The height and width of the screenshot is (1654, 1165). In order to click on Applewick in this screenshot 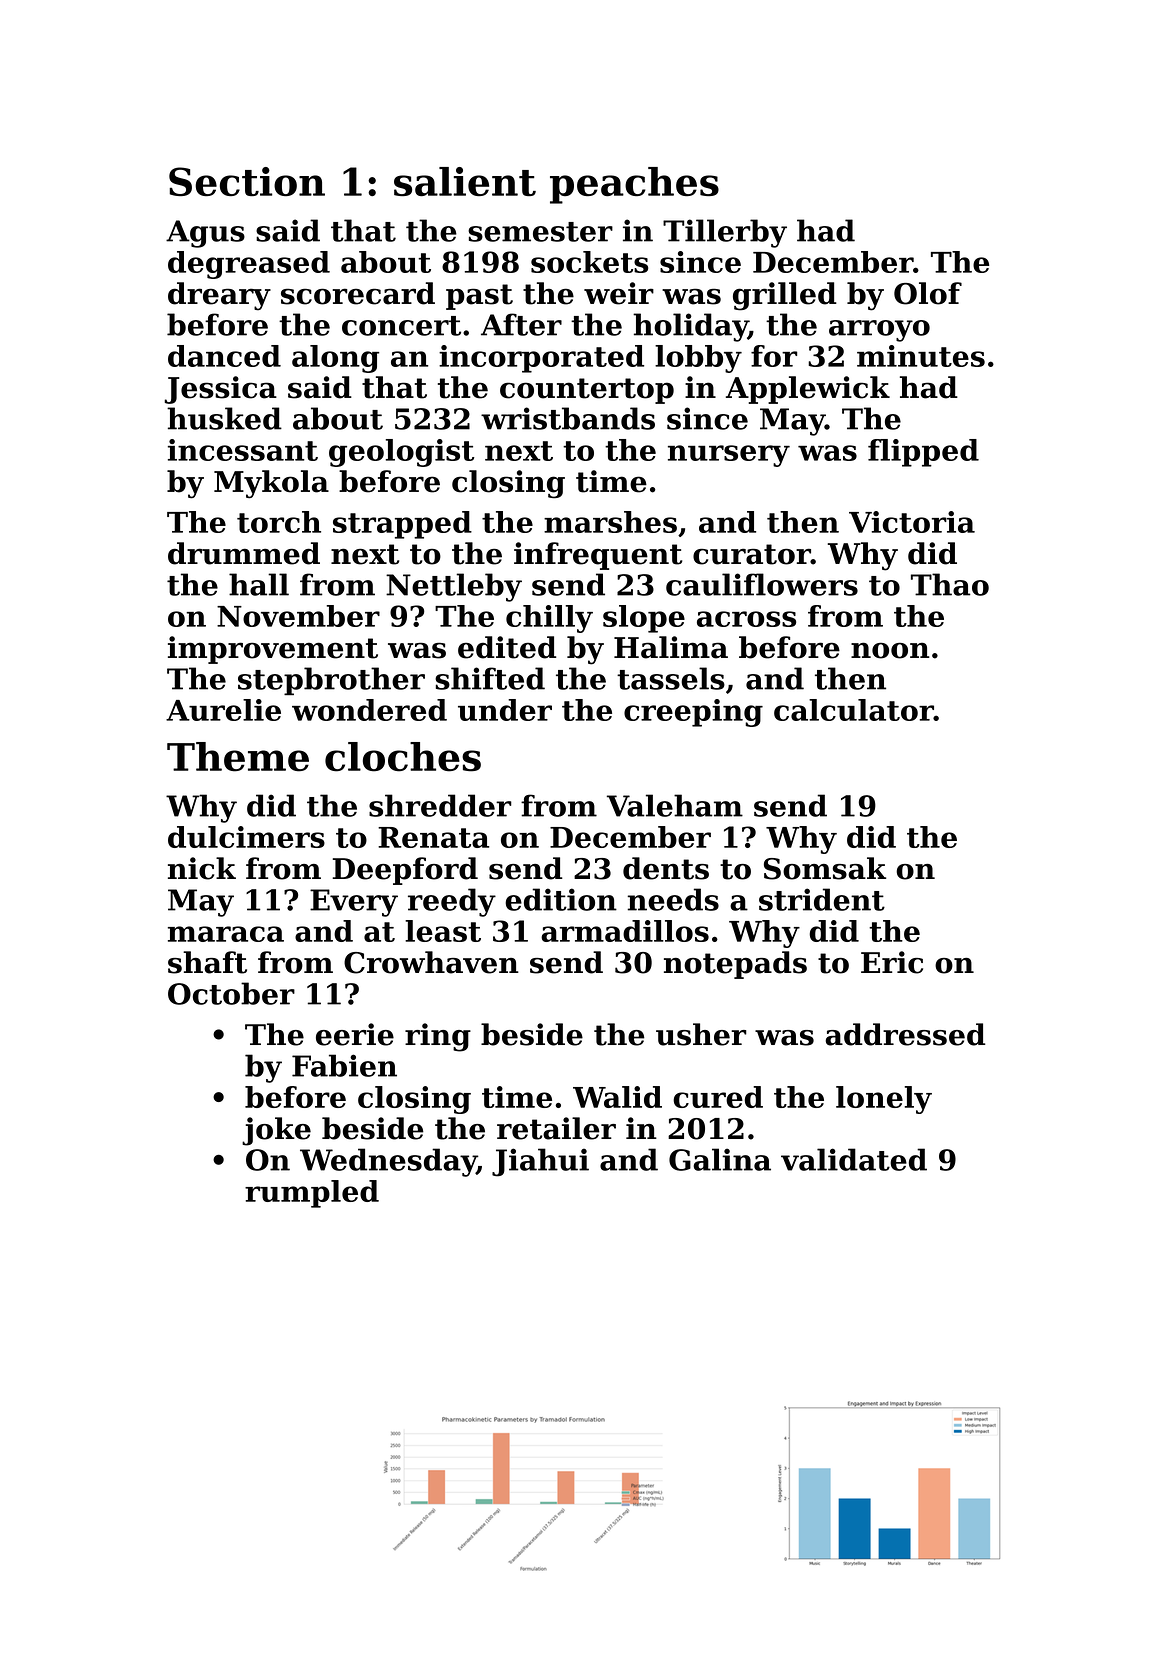, I will do `click(808, 390)`.
